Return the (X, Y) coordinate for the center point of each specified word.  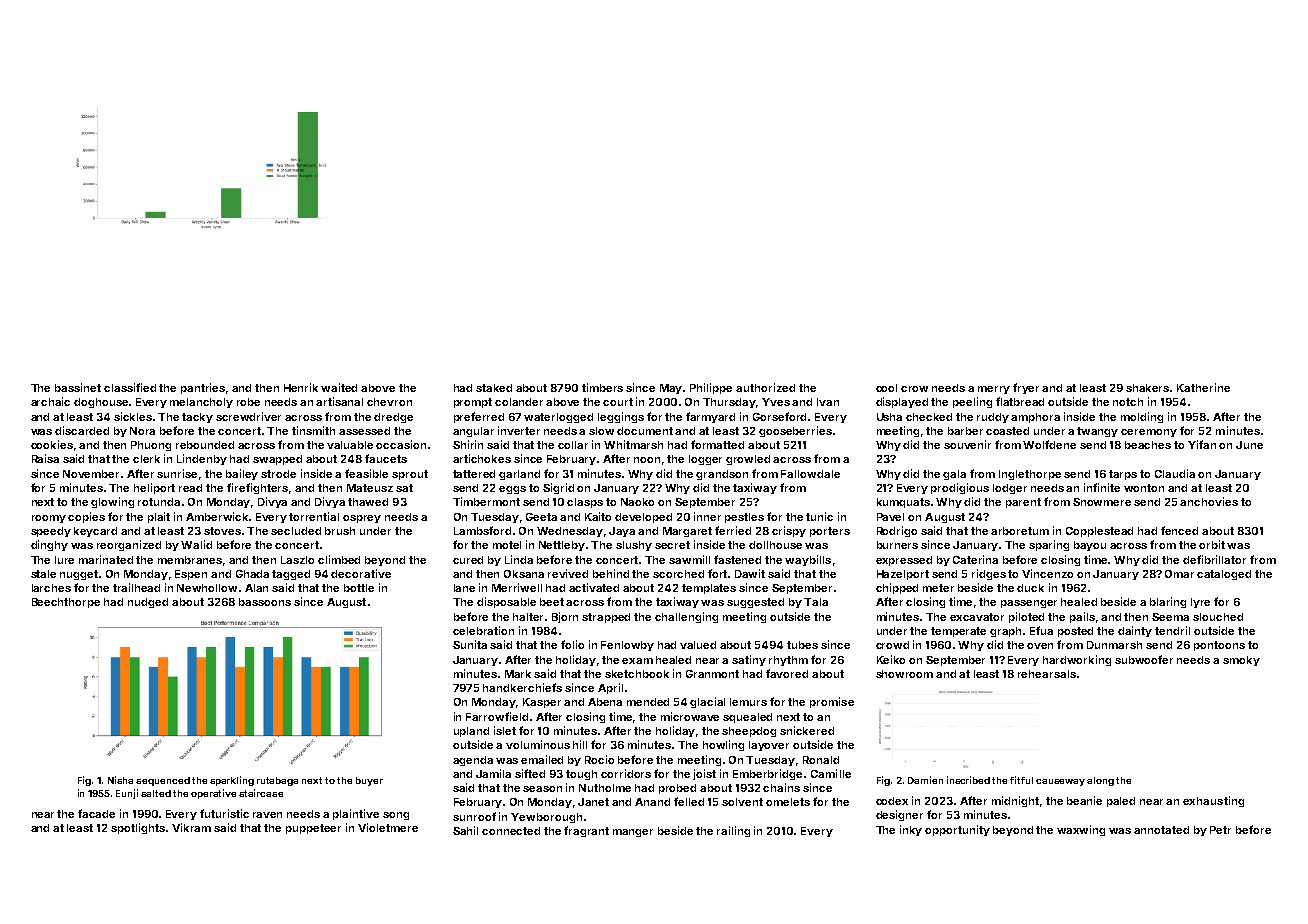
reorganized (129, 545)
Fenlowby (627, 646)
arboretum (1020, 531)
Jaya (622, 532)
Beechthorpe (66, 603)
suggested (755, 603)
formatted (717, 444)
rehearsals (1047, 674)
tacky (197, 418)
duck (1030, 588)
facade (96, 813)
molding (1142, 417)
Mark (518, 674)
